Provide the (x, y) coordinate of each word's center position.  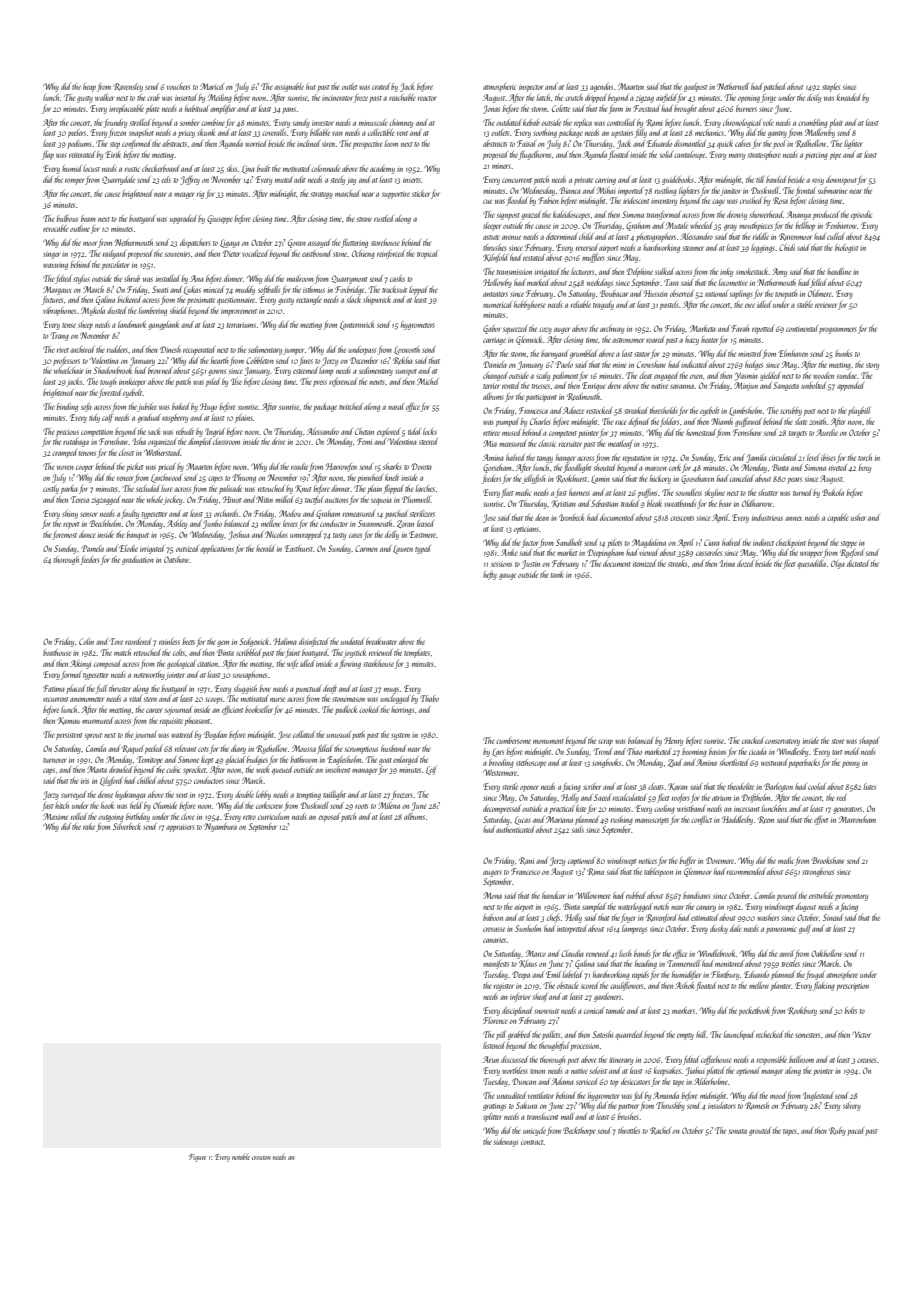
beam (88, 218)
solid (667, 154)
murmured (98, 720)
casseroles (709, 552)
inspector (531, 88)
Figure (197, 1158)
